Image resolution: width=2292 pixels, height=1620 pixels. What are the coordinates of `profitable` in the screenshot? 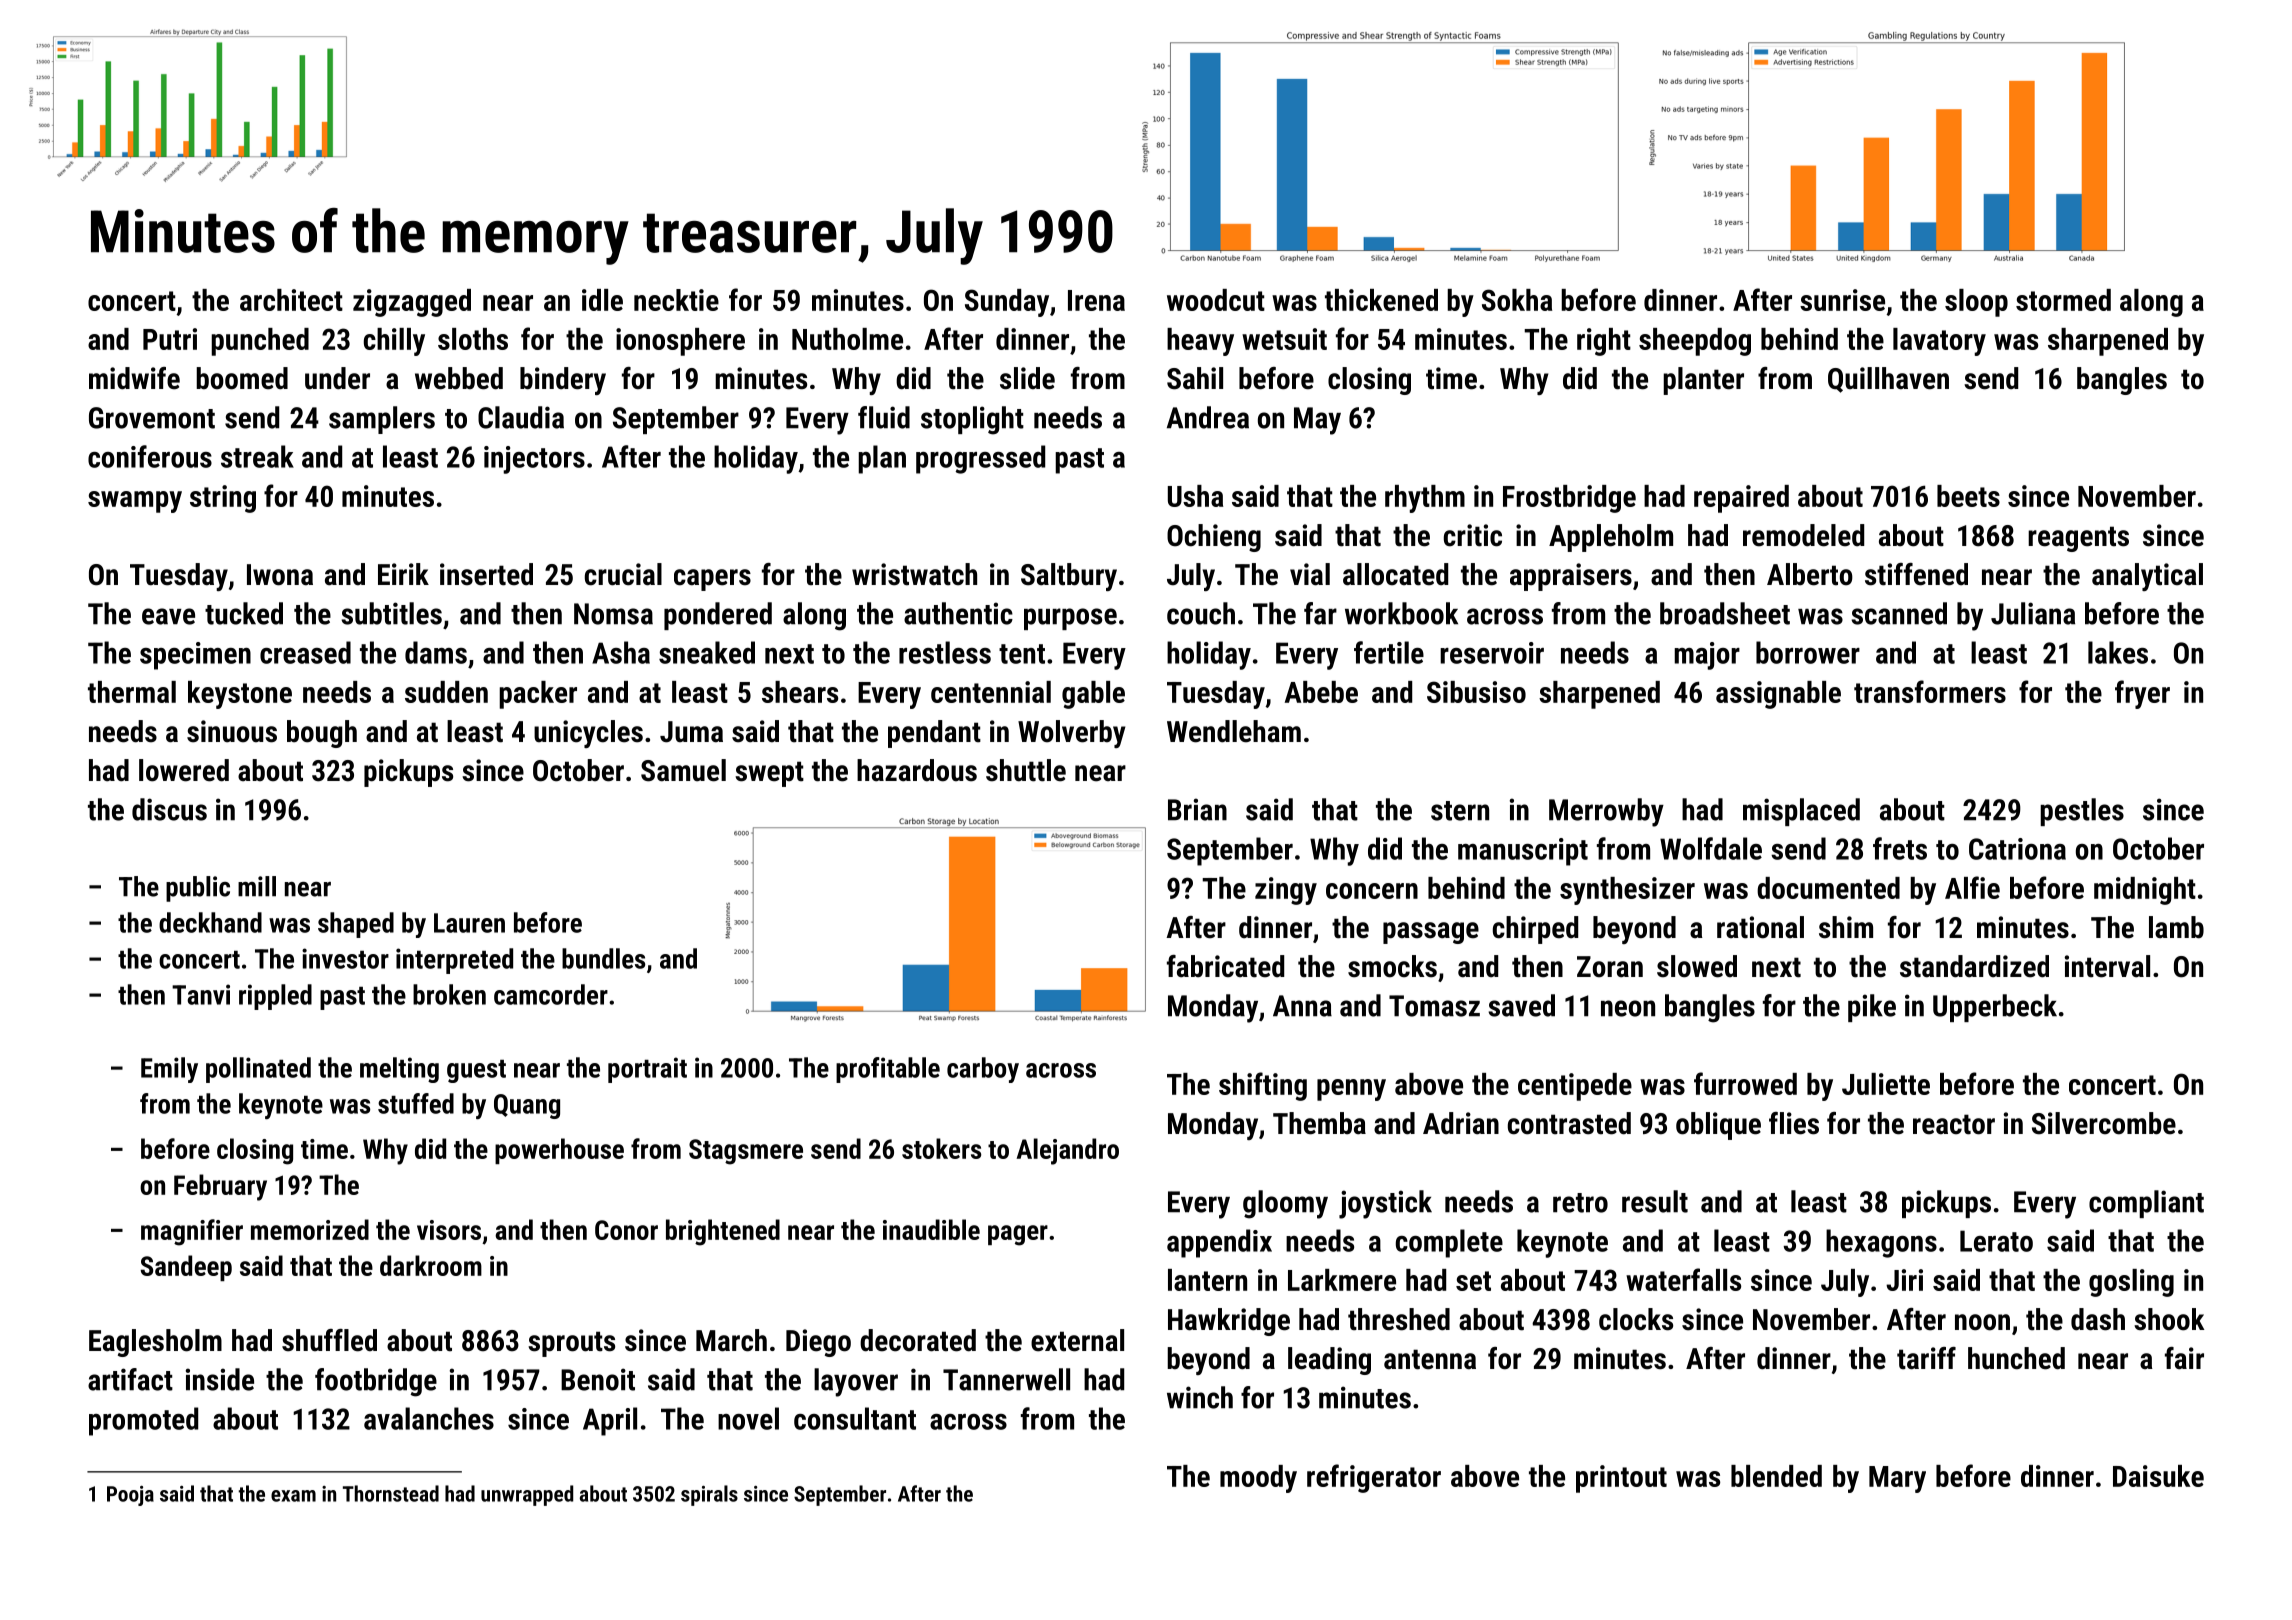 It's located at (888, 1070).
